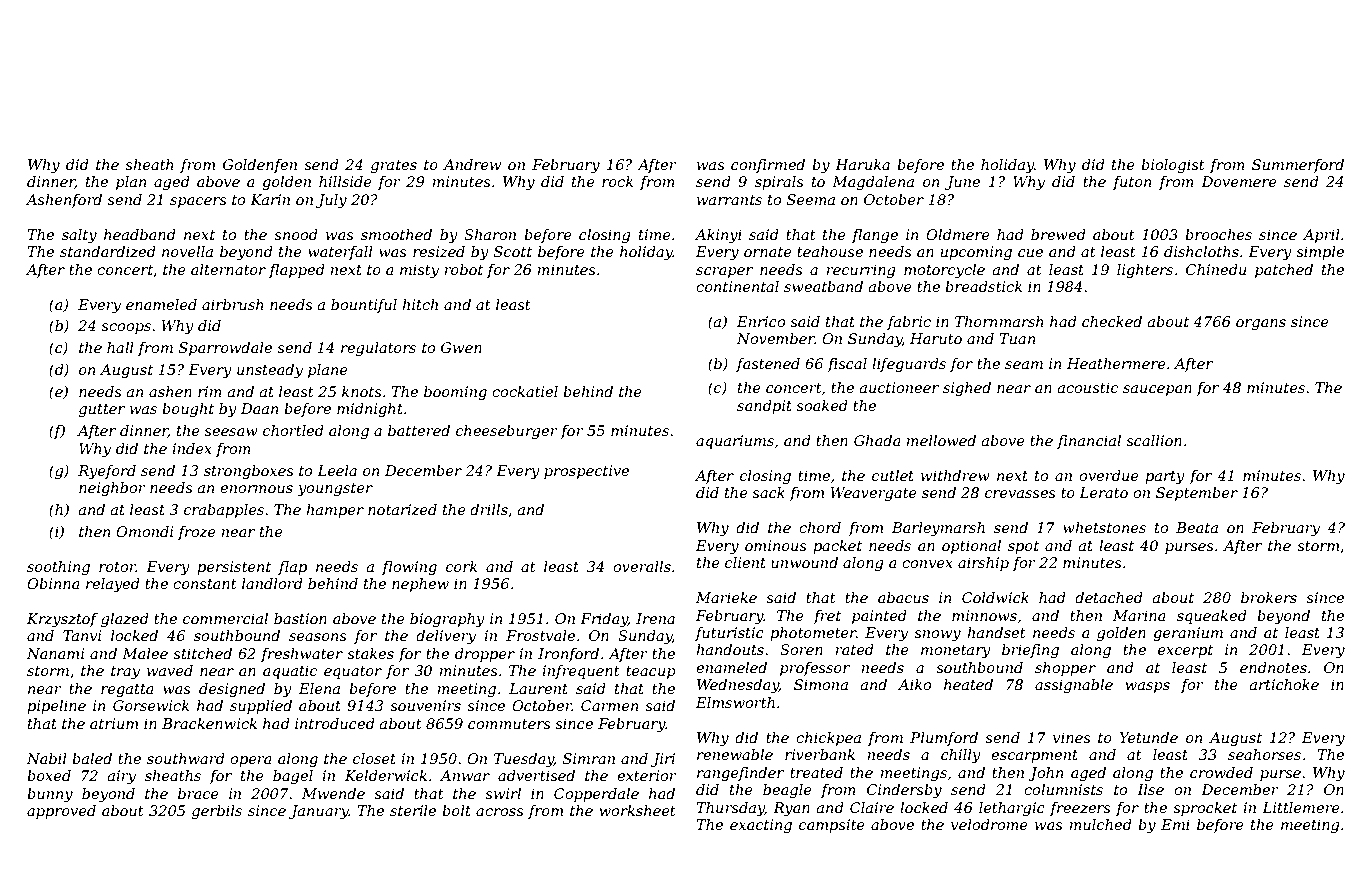  What do you see at coordinates (300, 618) in the page?
I see `bastion` at bounding box center [300, 618].
